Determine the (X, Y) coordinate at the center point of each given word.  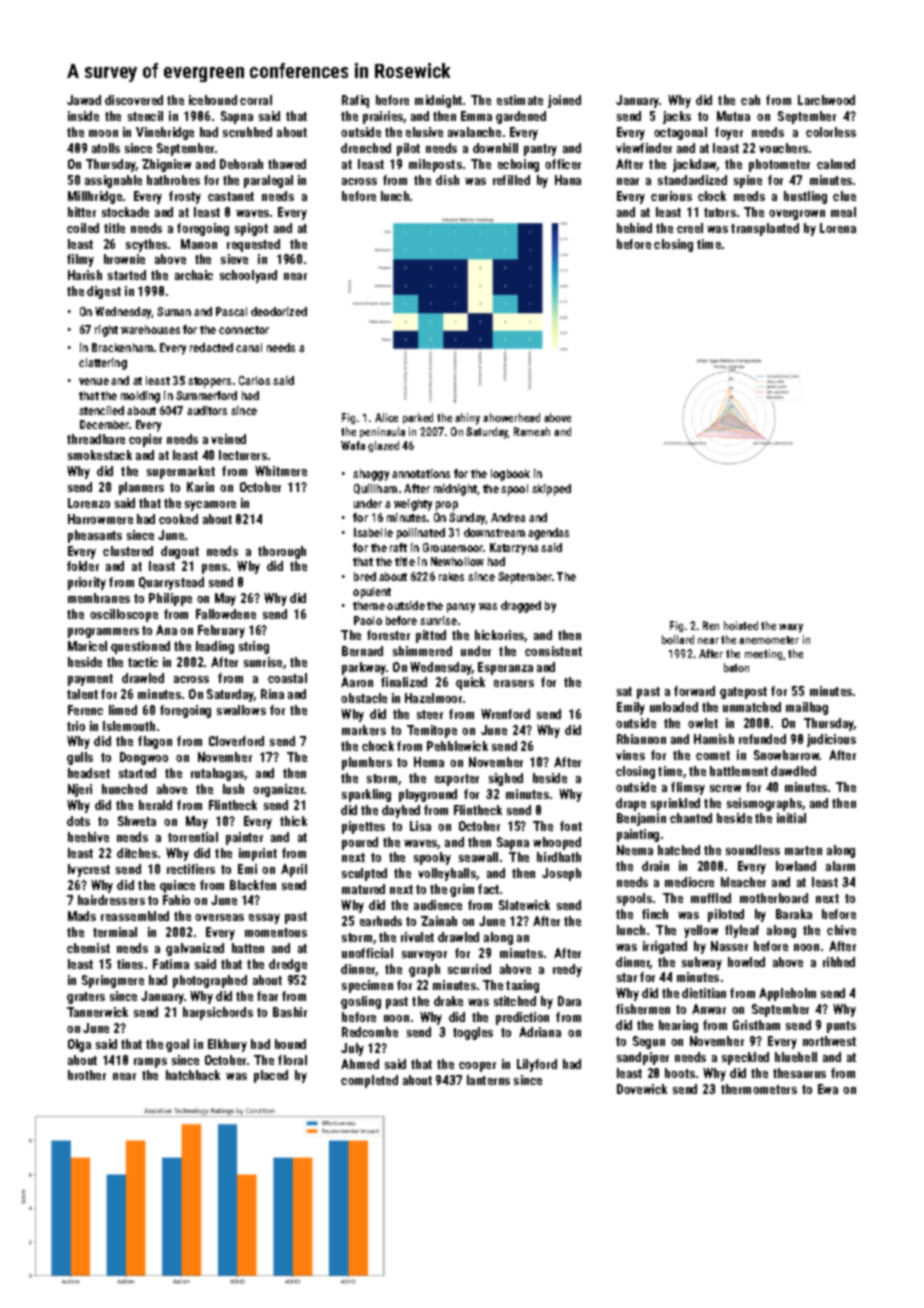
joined (564, 101)
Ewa (828, 1089)
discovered (134, 100)
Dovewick (642, 1089)
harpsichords (218, 1013)
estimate (520, 100)
